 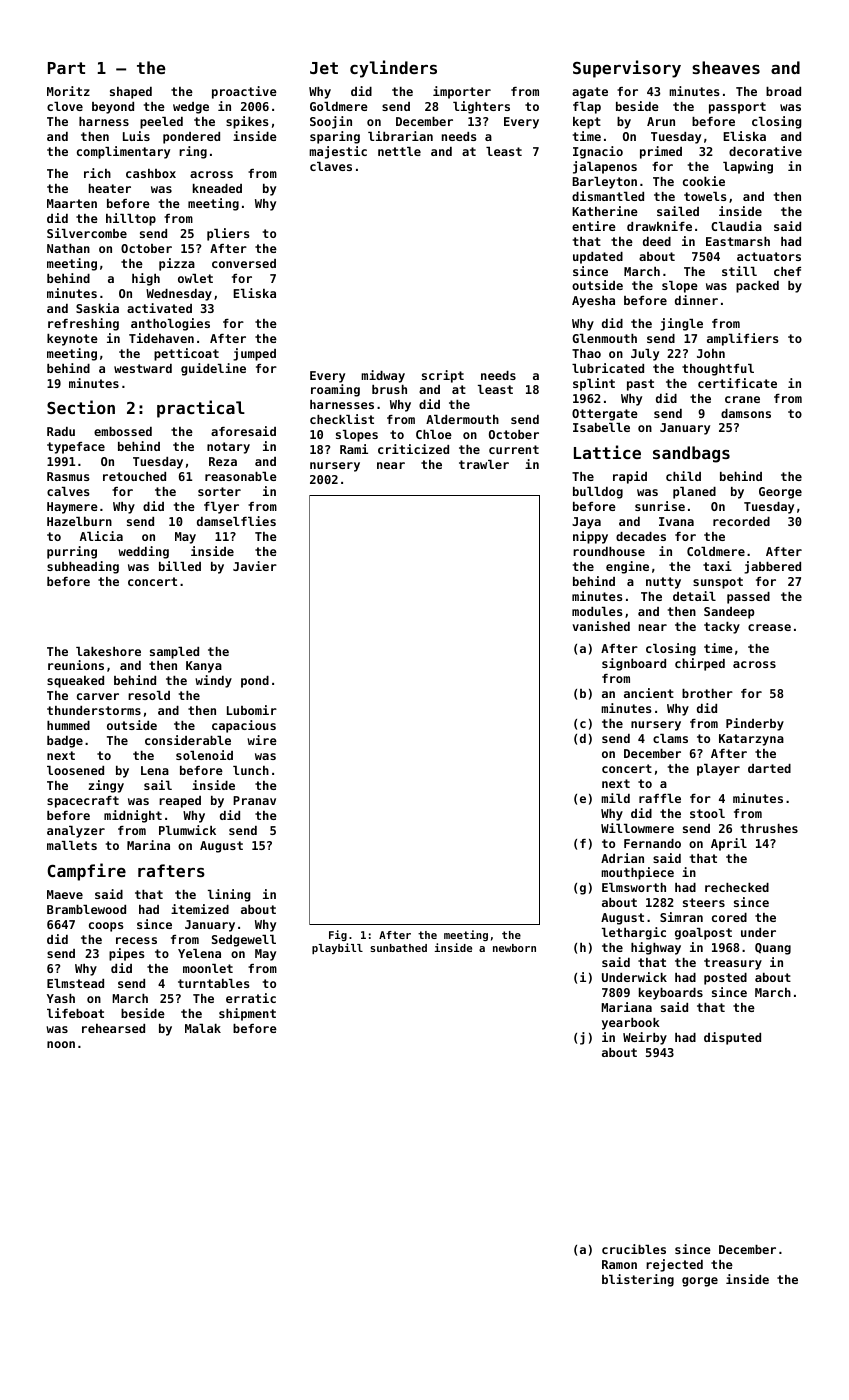 I want to click on chef, so click(x=787, y=271).
